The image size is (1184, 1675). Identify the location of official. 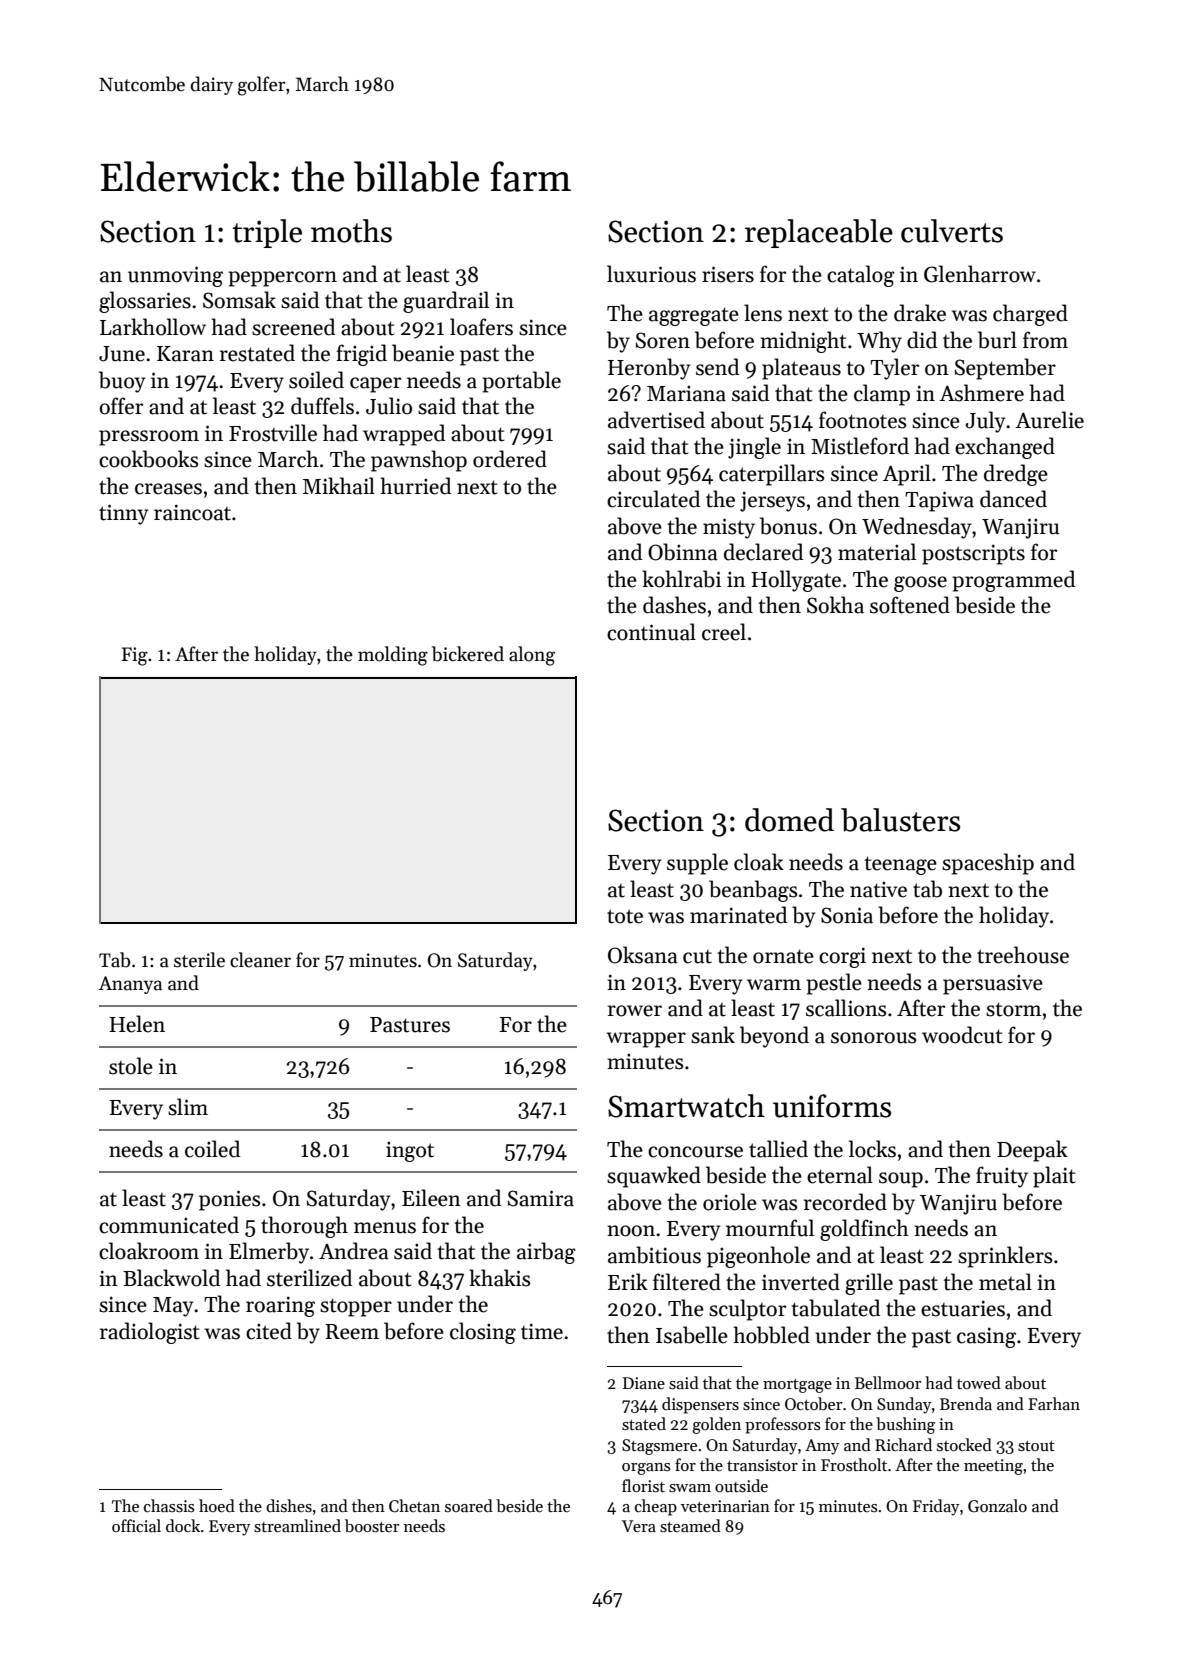
(136, 1525).
